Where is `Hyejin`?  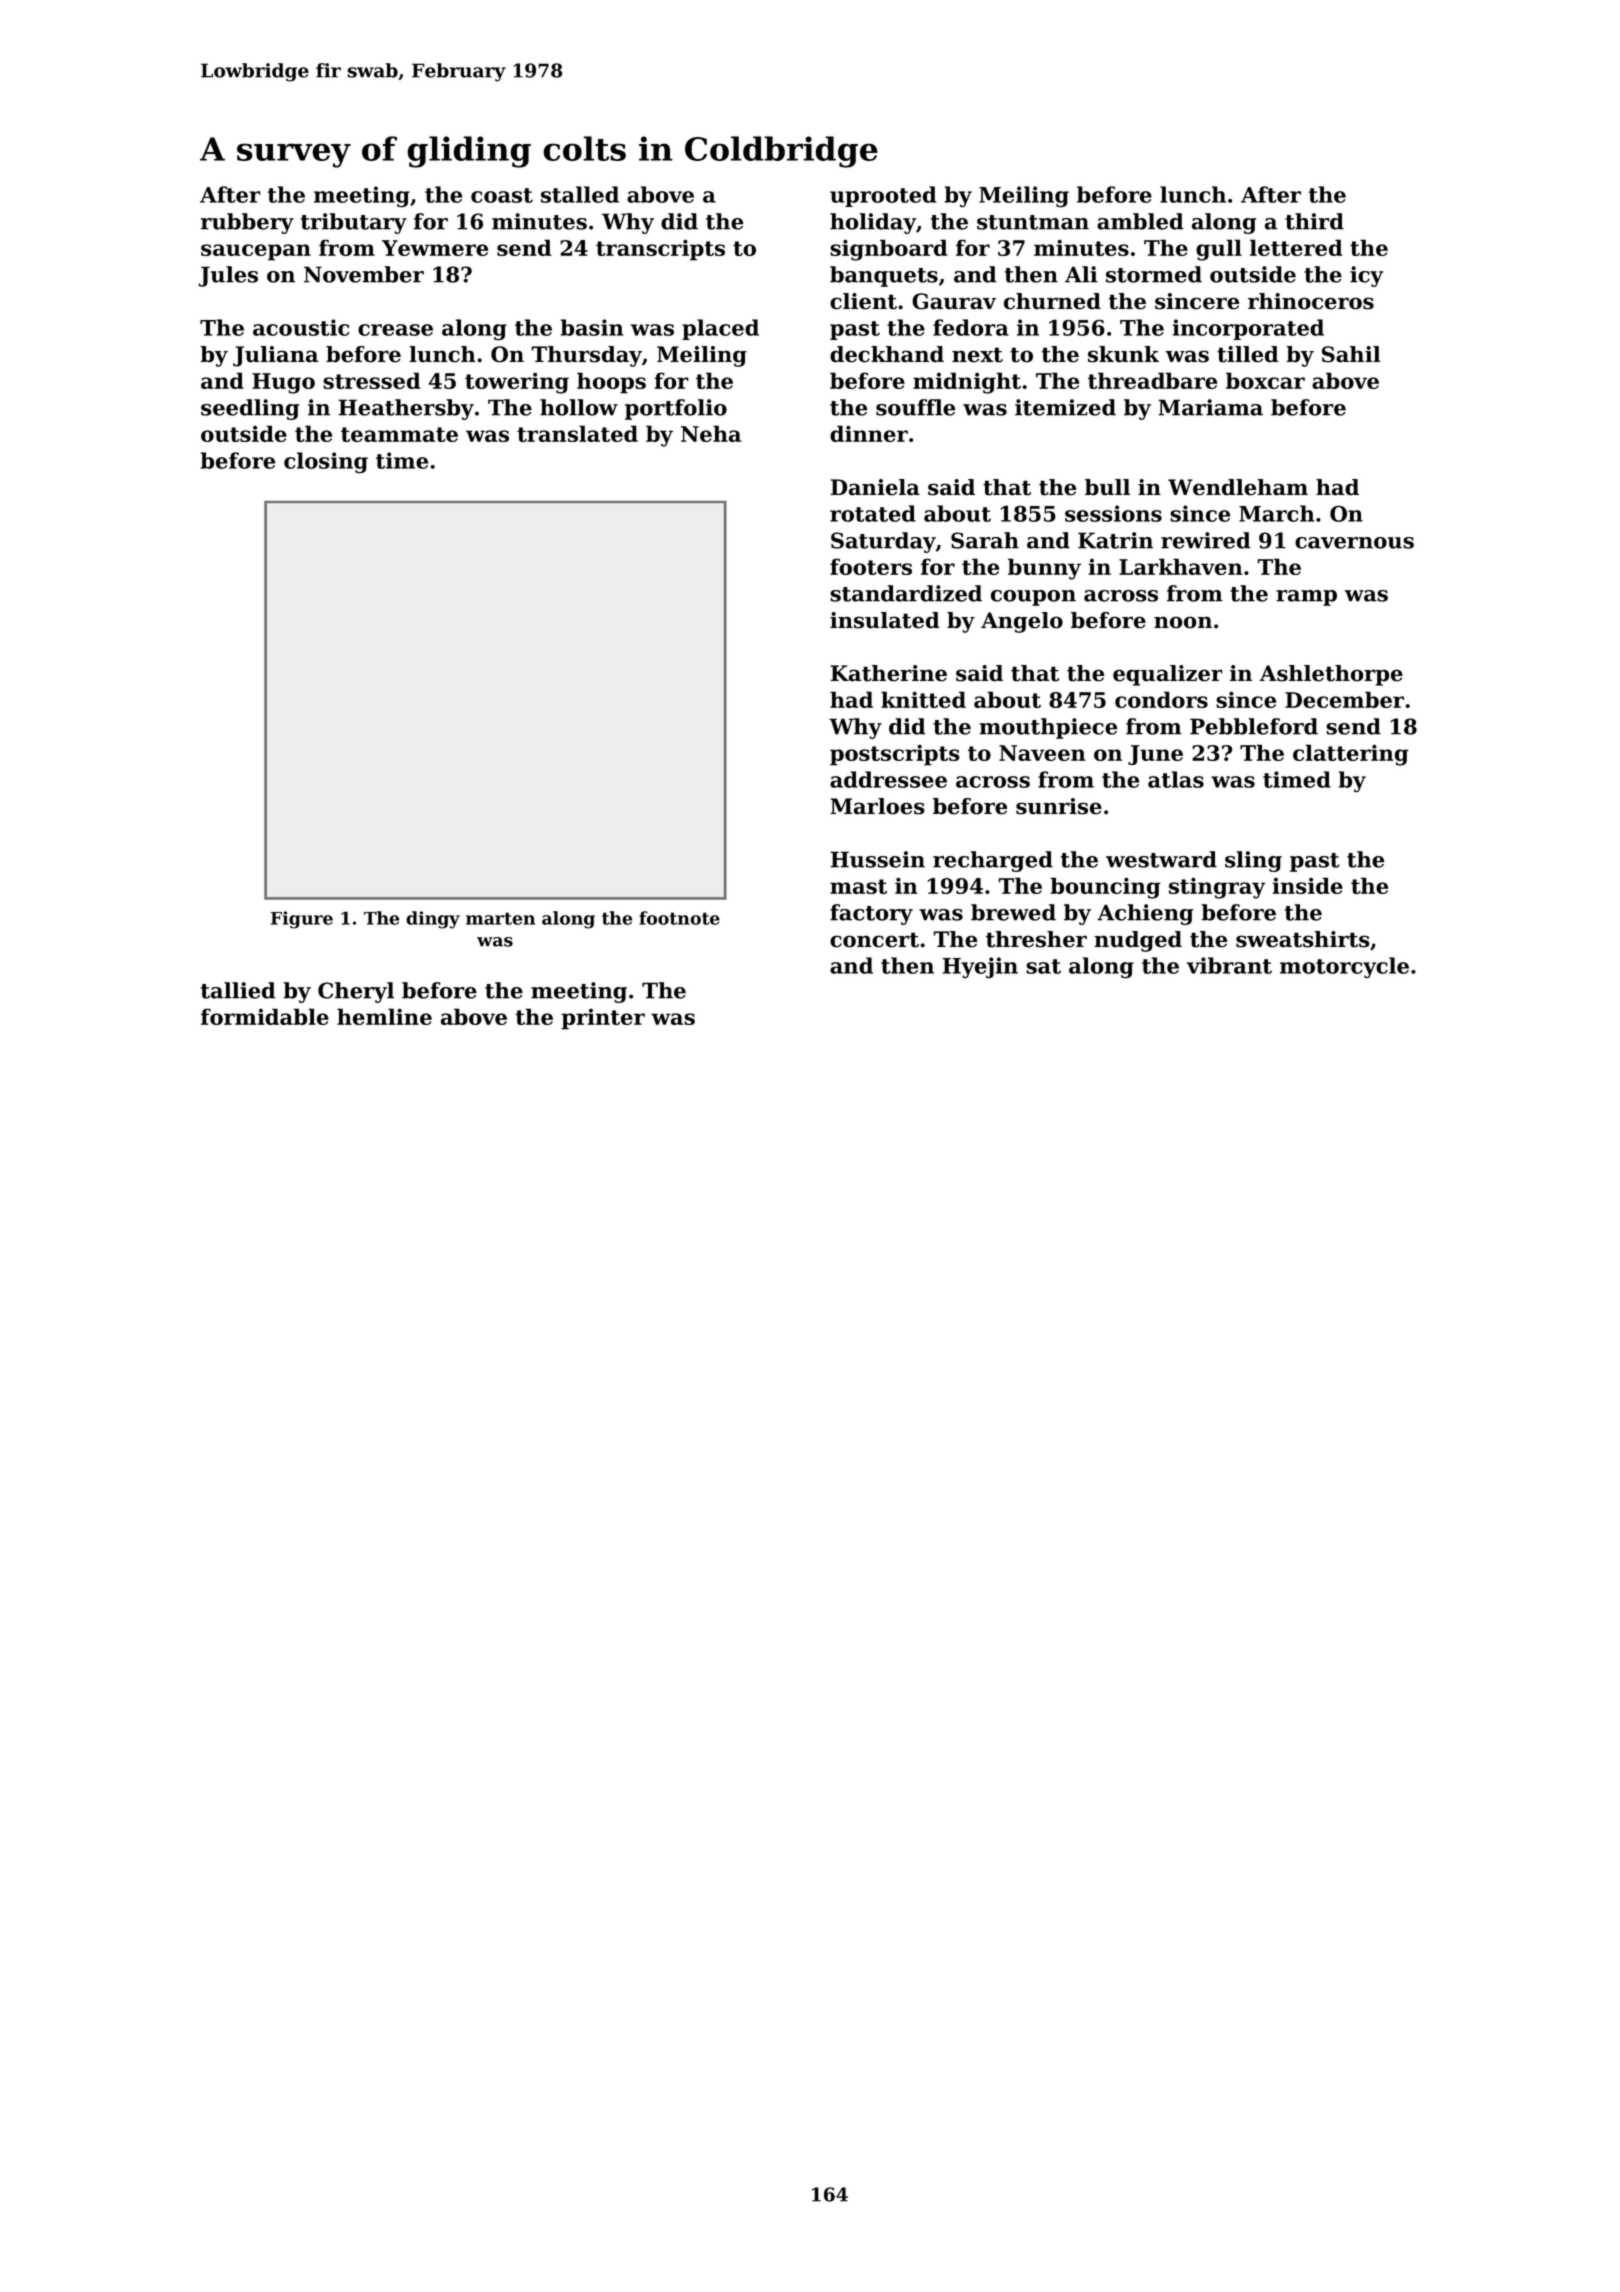
Hyejin is located at coordinates (980, 968).
